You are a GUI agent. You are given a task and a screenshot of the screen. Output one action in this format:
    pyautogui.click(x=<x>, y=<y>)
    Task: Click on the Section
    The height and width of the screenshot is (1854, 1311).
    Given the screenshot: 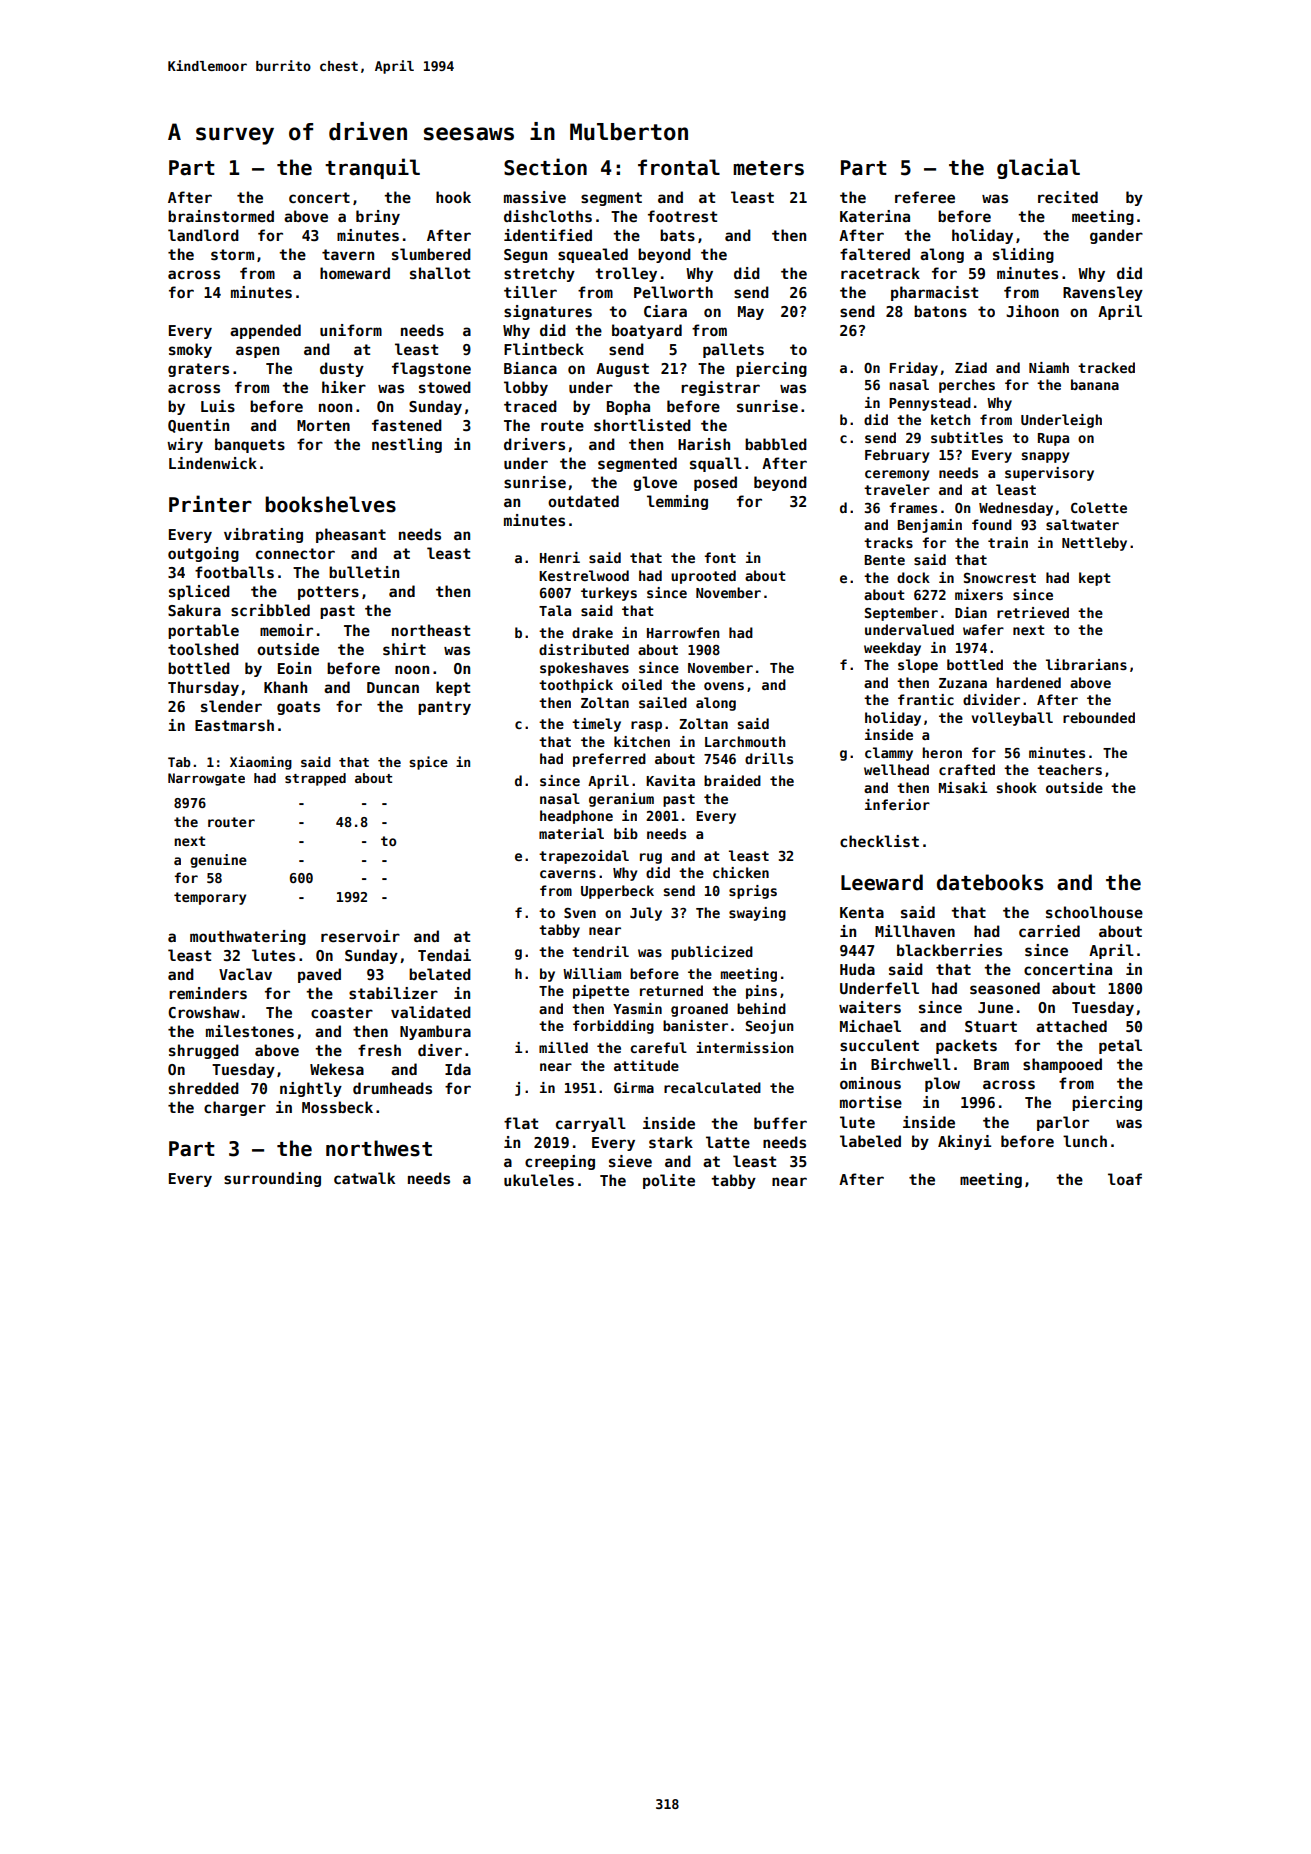 What is the action you would take?
    pyautogui.click(x=545, y=167)
